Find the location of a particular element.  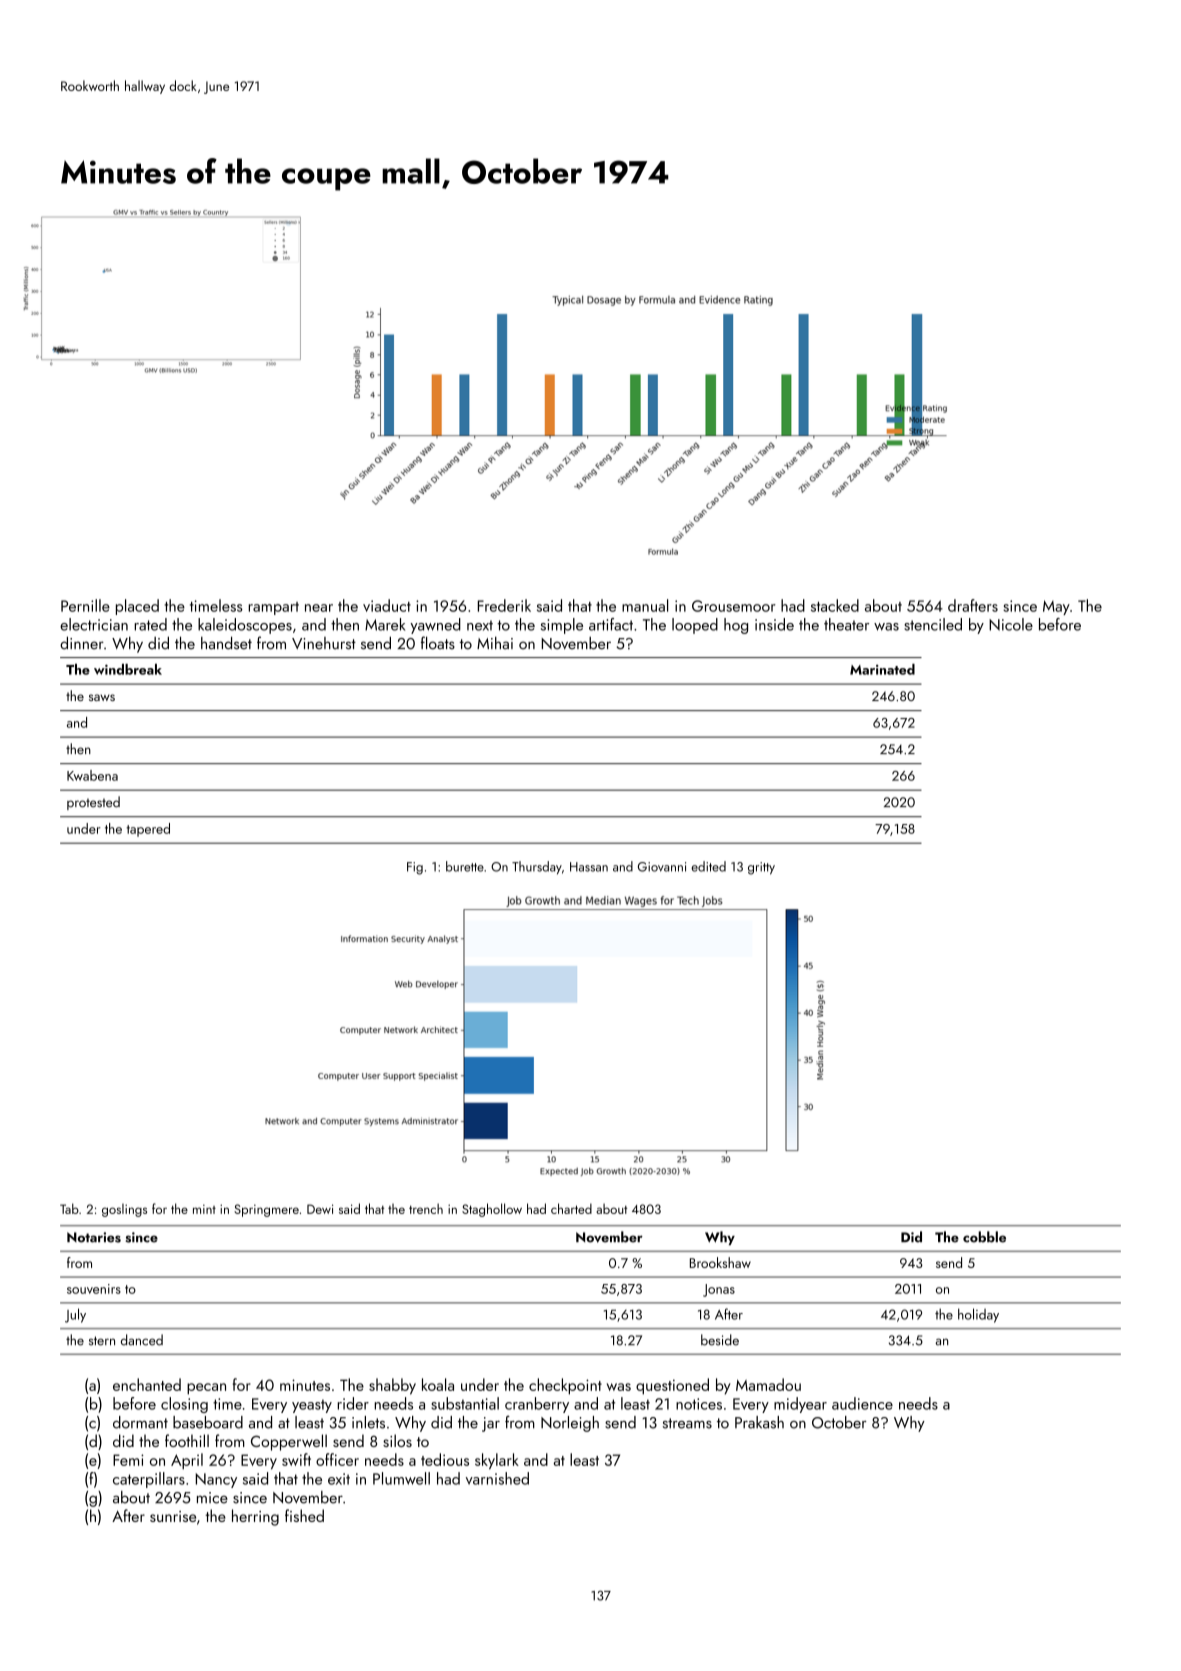

audience is located at coordinates (862, 1403).
